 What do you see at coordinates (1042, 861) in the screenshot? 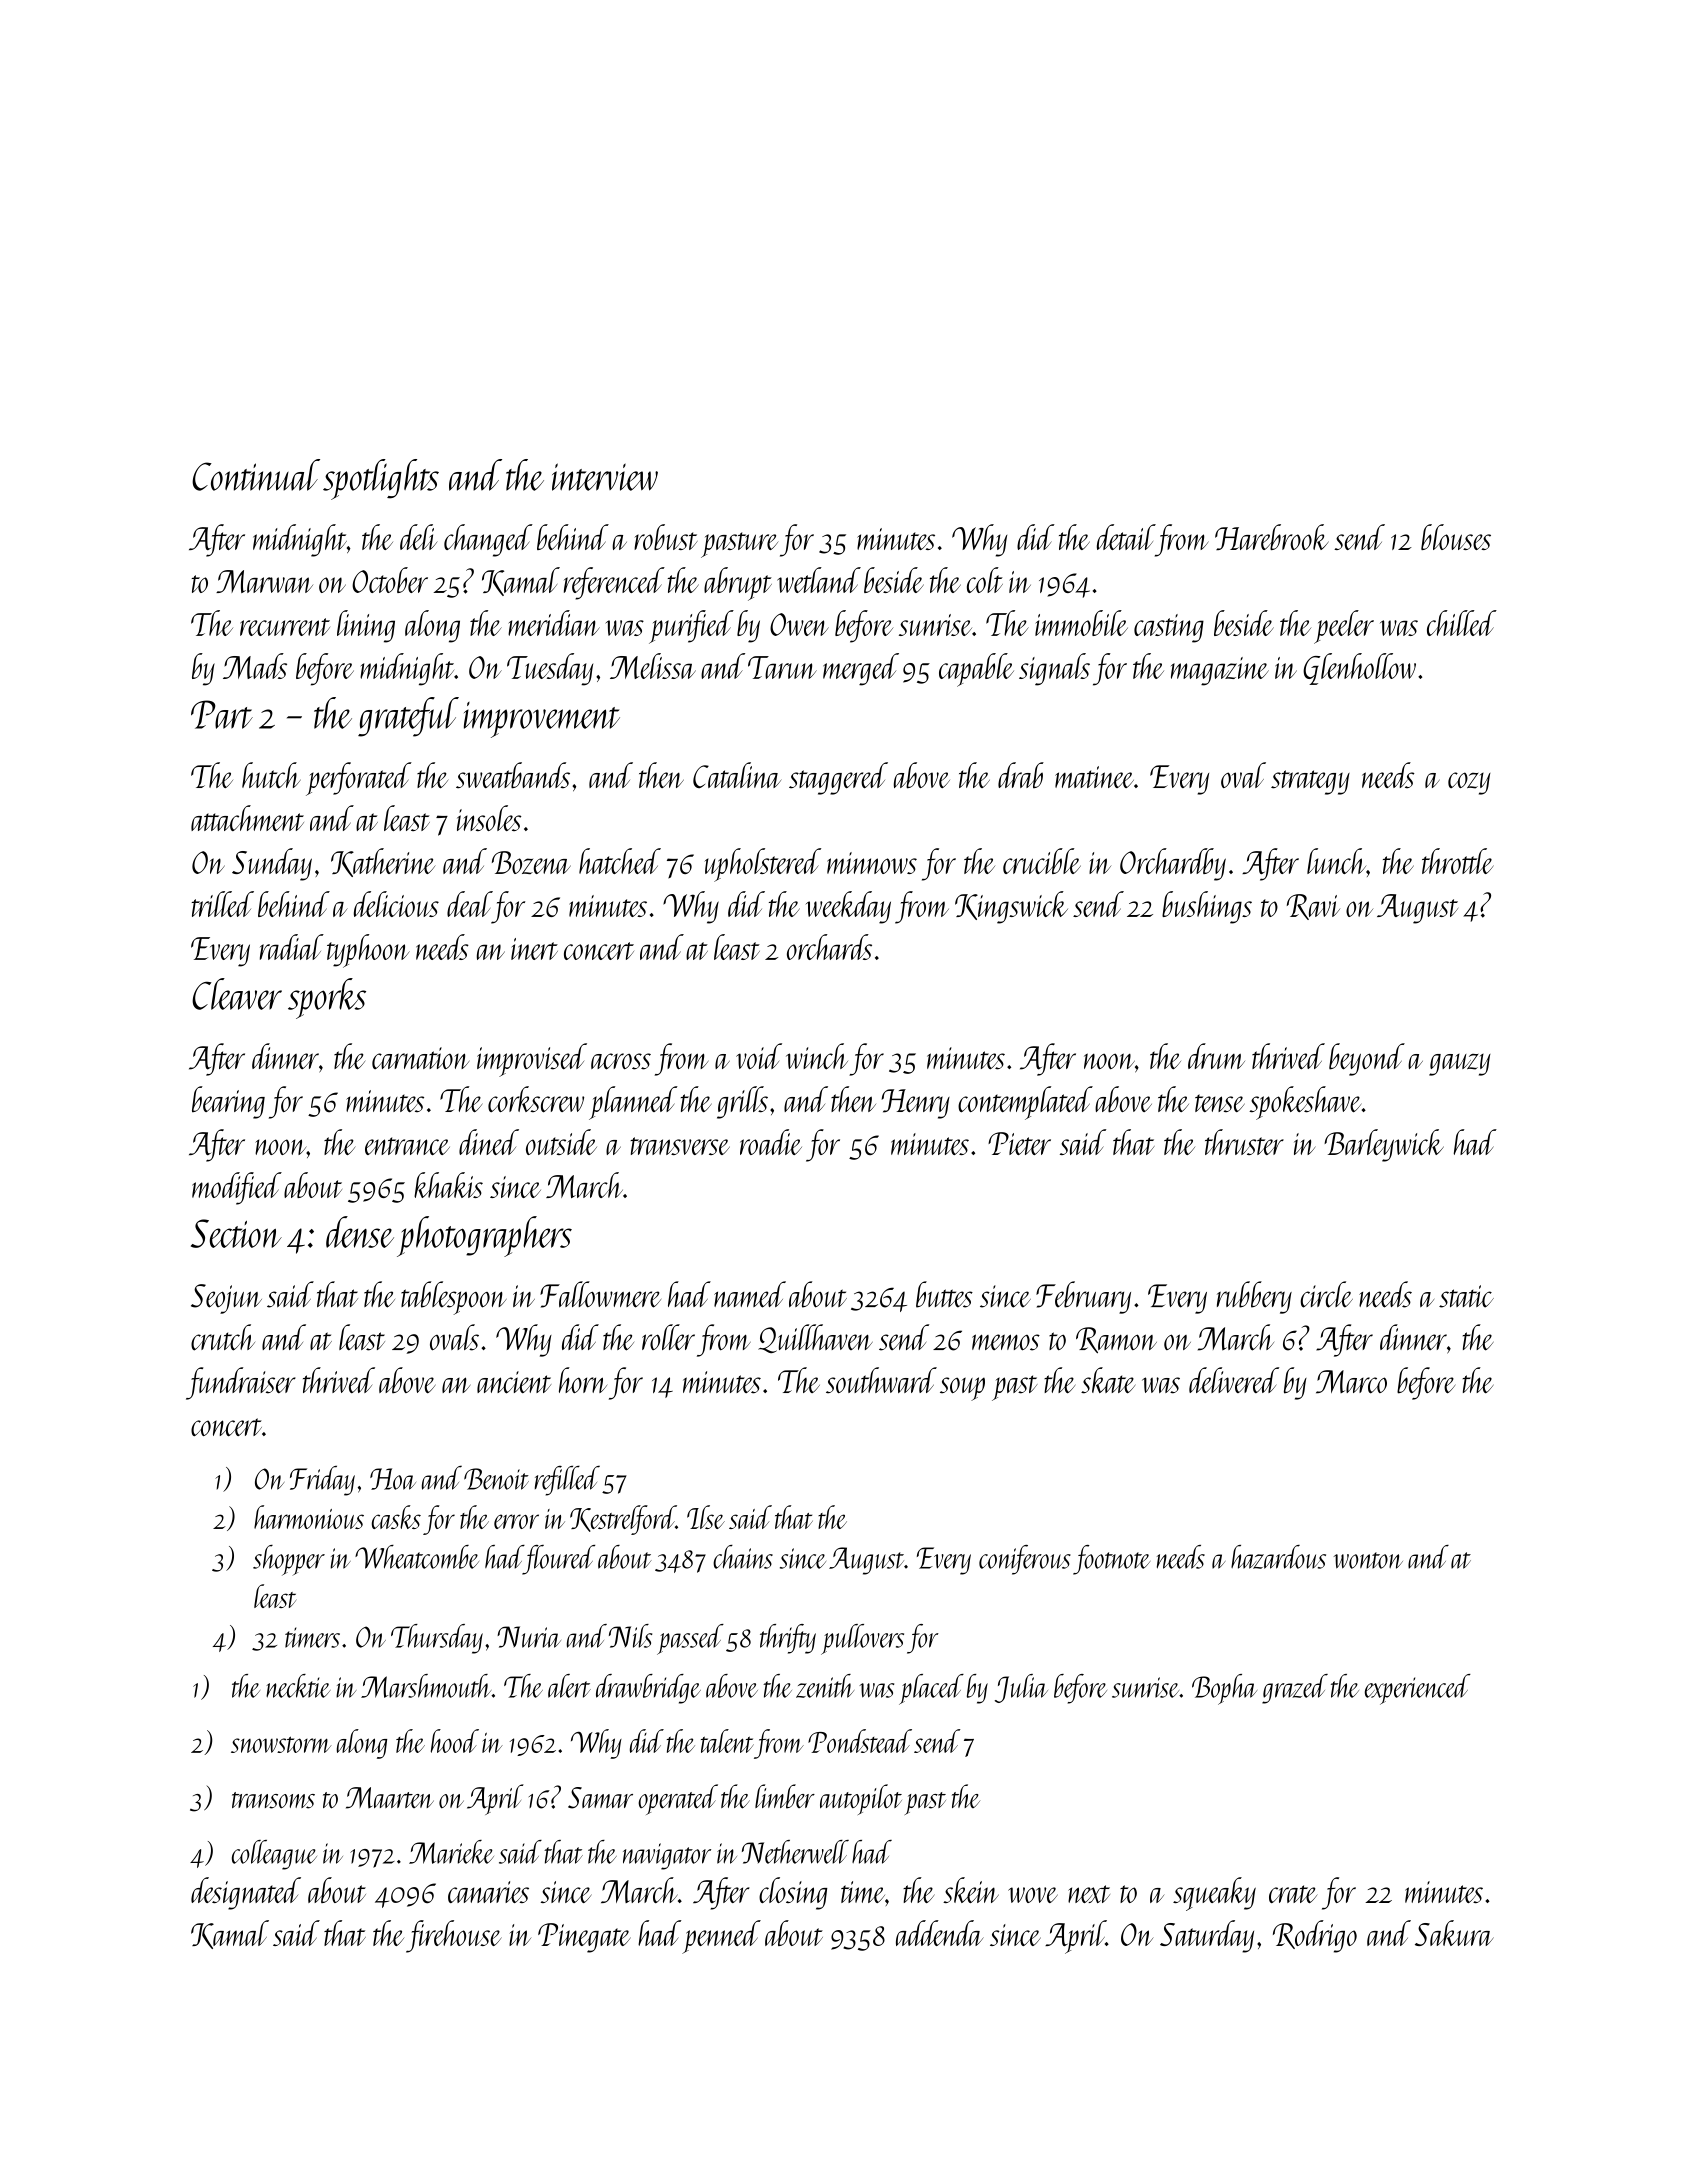
I see `crucible` at bounding box center [1042, 861].
